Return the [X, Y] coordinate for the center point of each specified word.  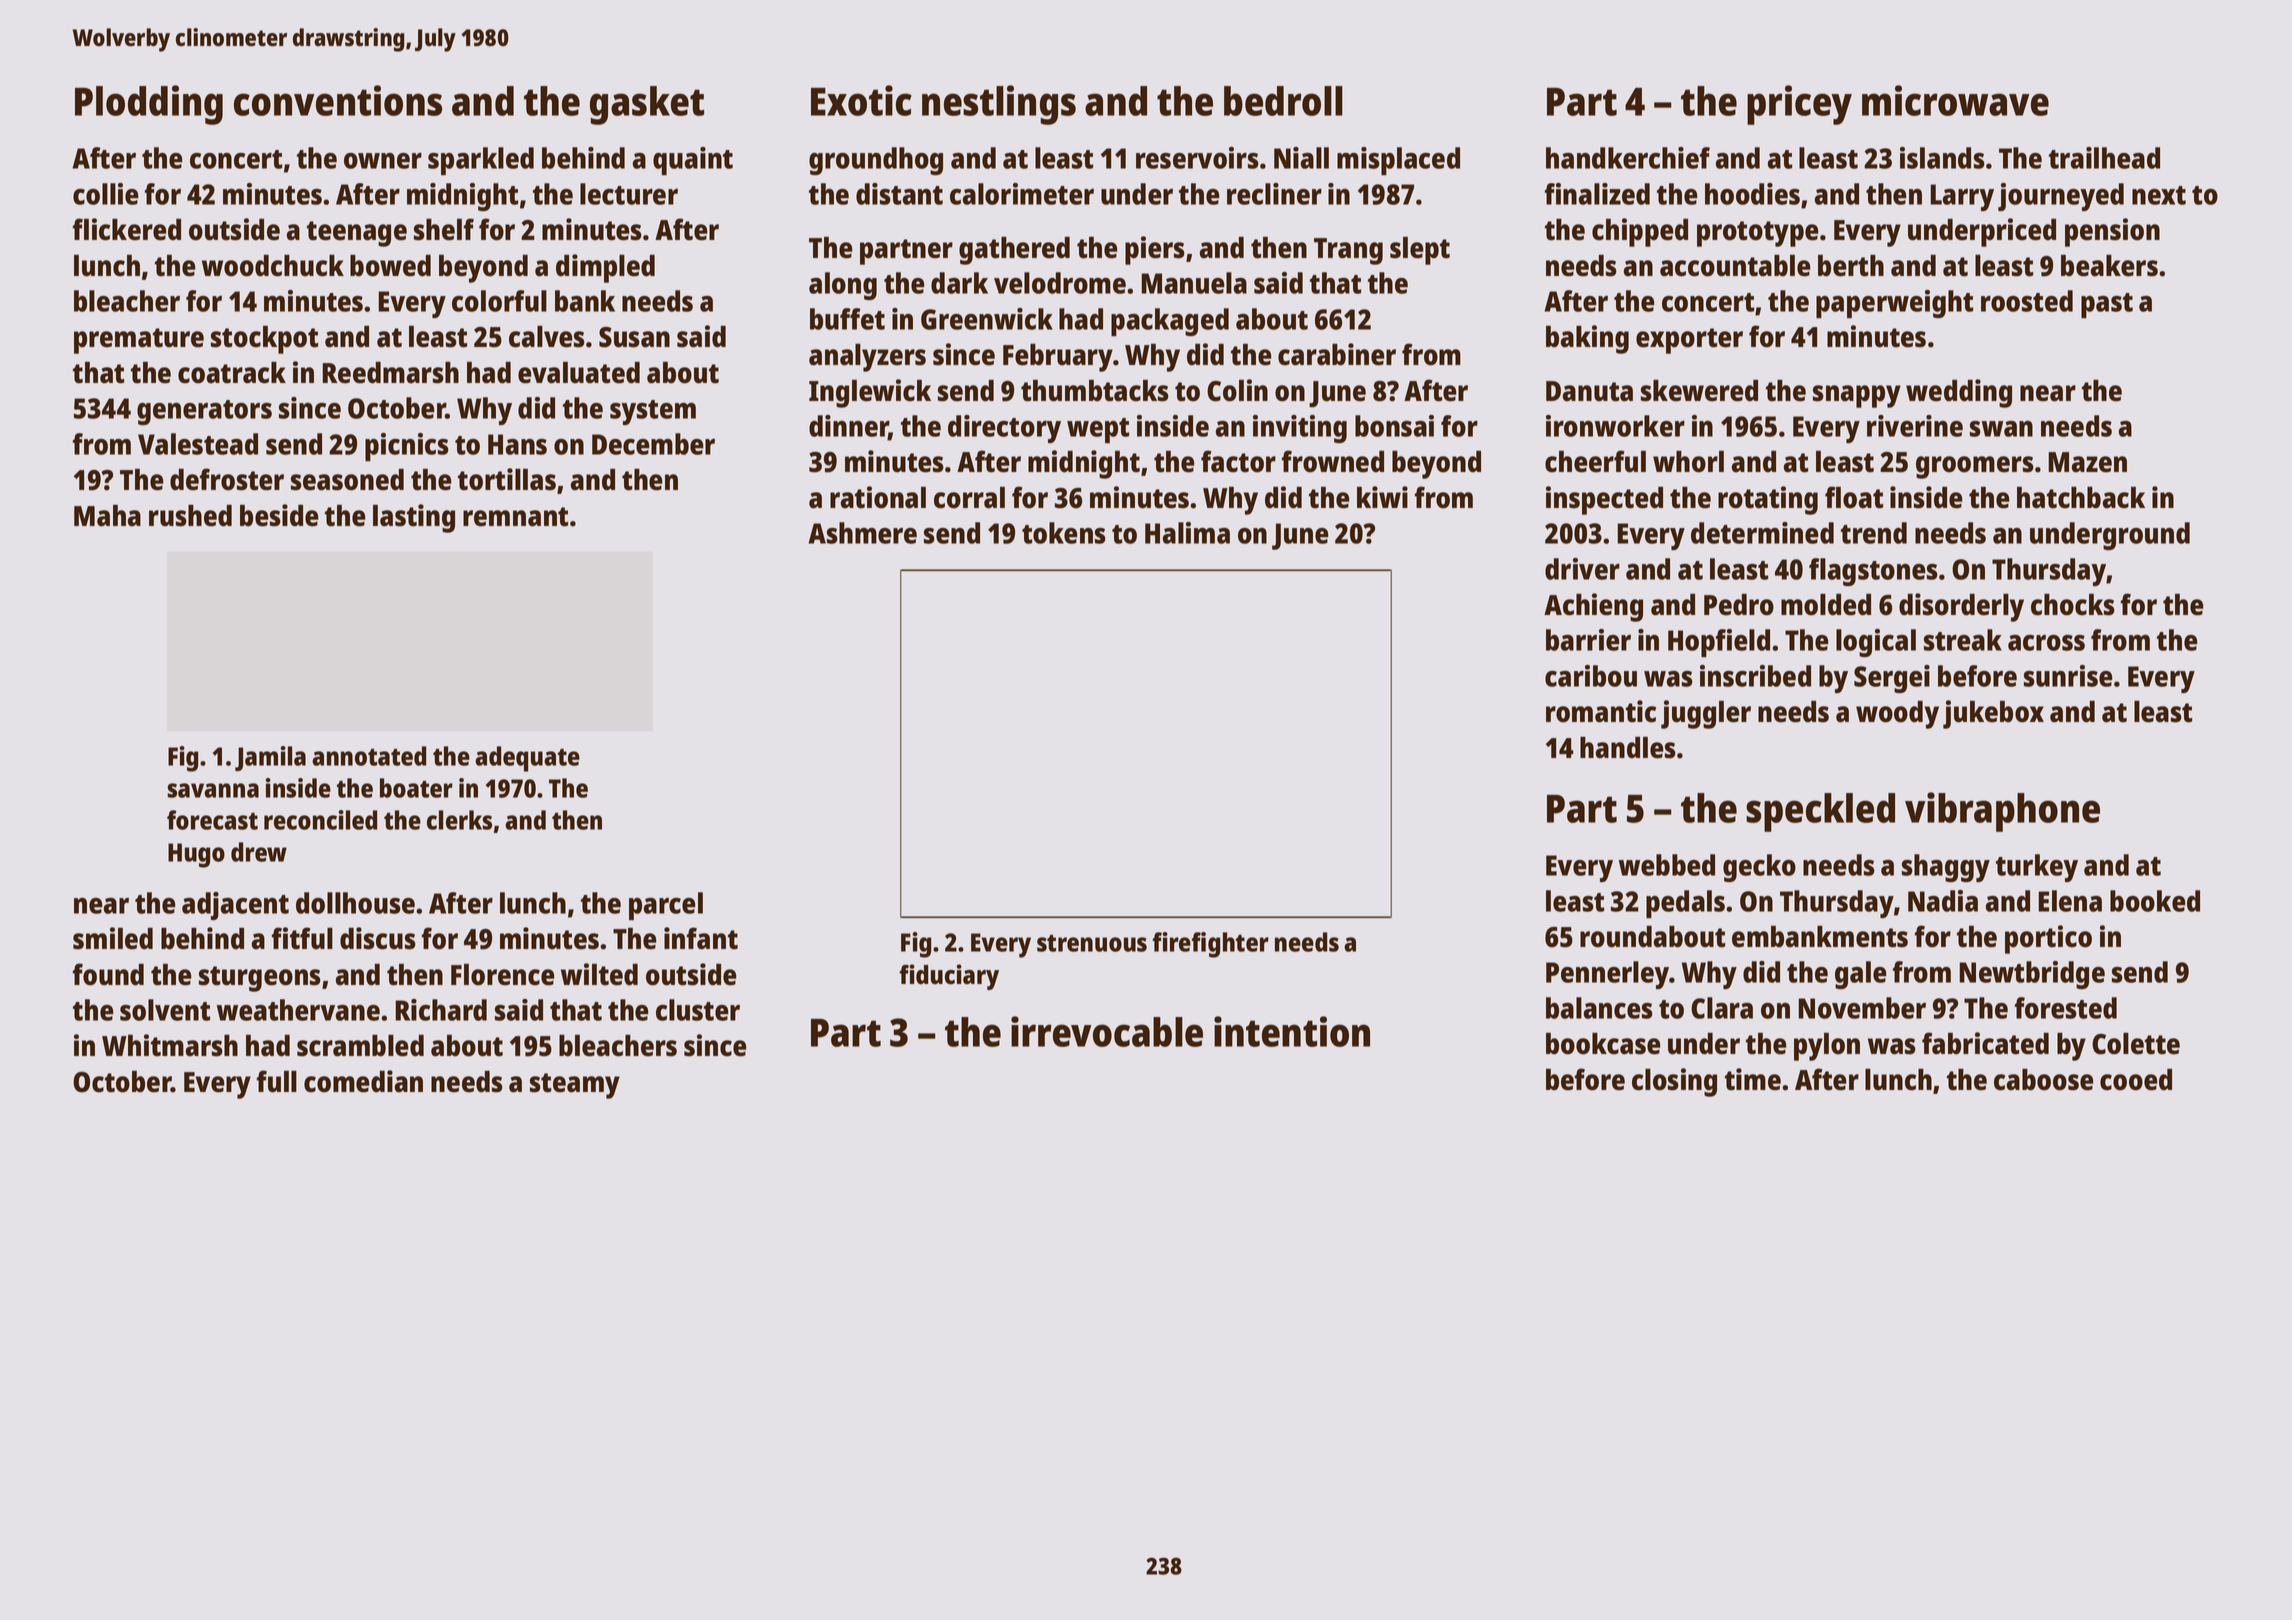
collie [105, 194]
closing [1674, 1082]
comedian [363, 1081]
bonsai [1394, 426]
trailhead [2104, 158]
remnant [515, 517]
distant [899, 194]
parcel [666, 906]
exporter [1689, 341]
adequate [527, 759]
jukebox [1993, 714]
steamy [575, 1086]
